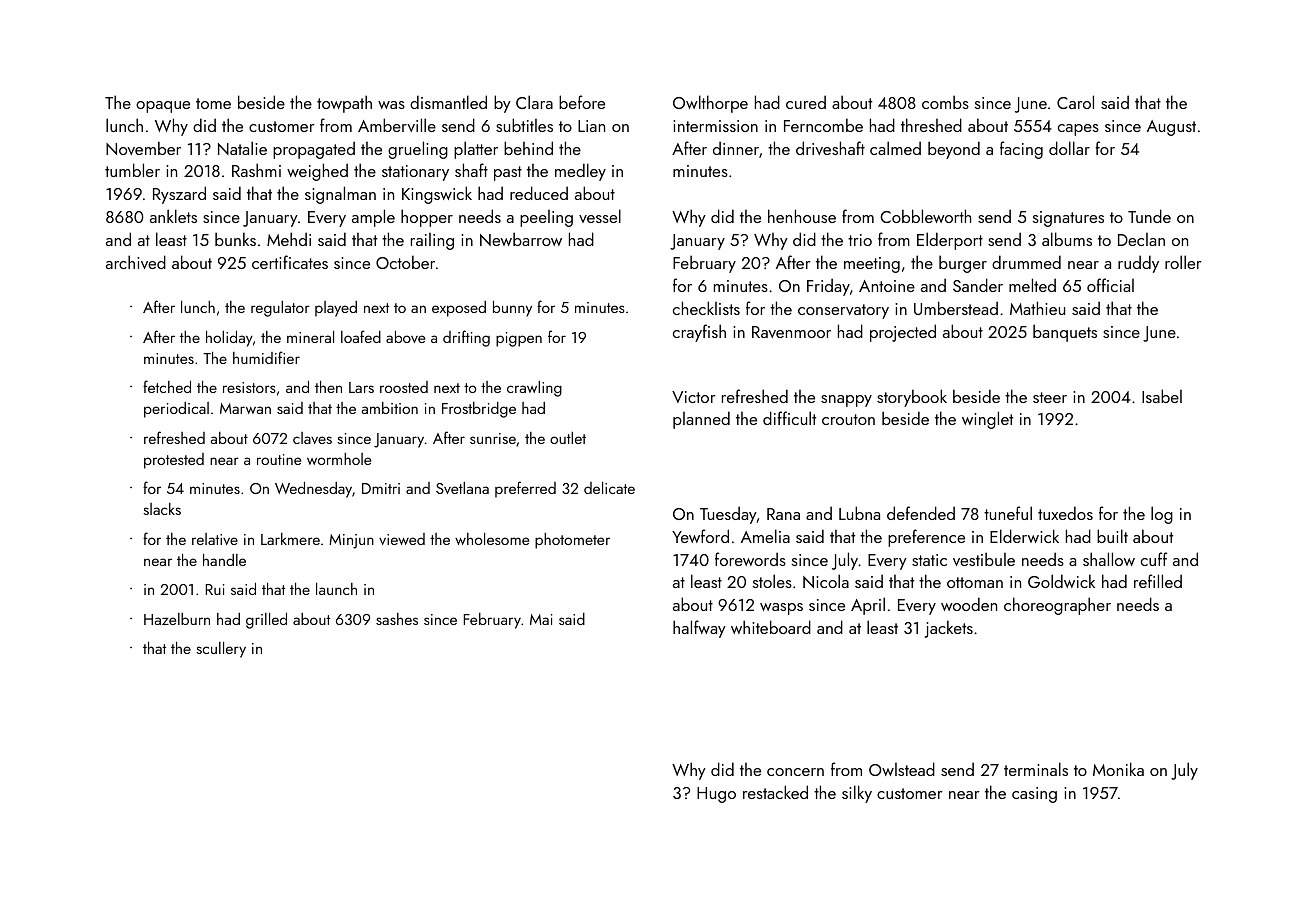 This screenshot has height=924, width=1308. I want to click on capes, so click(1078, 130).
